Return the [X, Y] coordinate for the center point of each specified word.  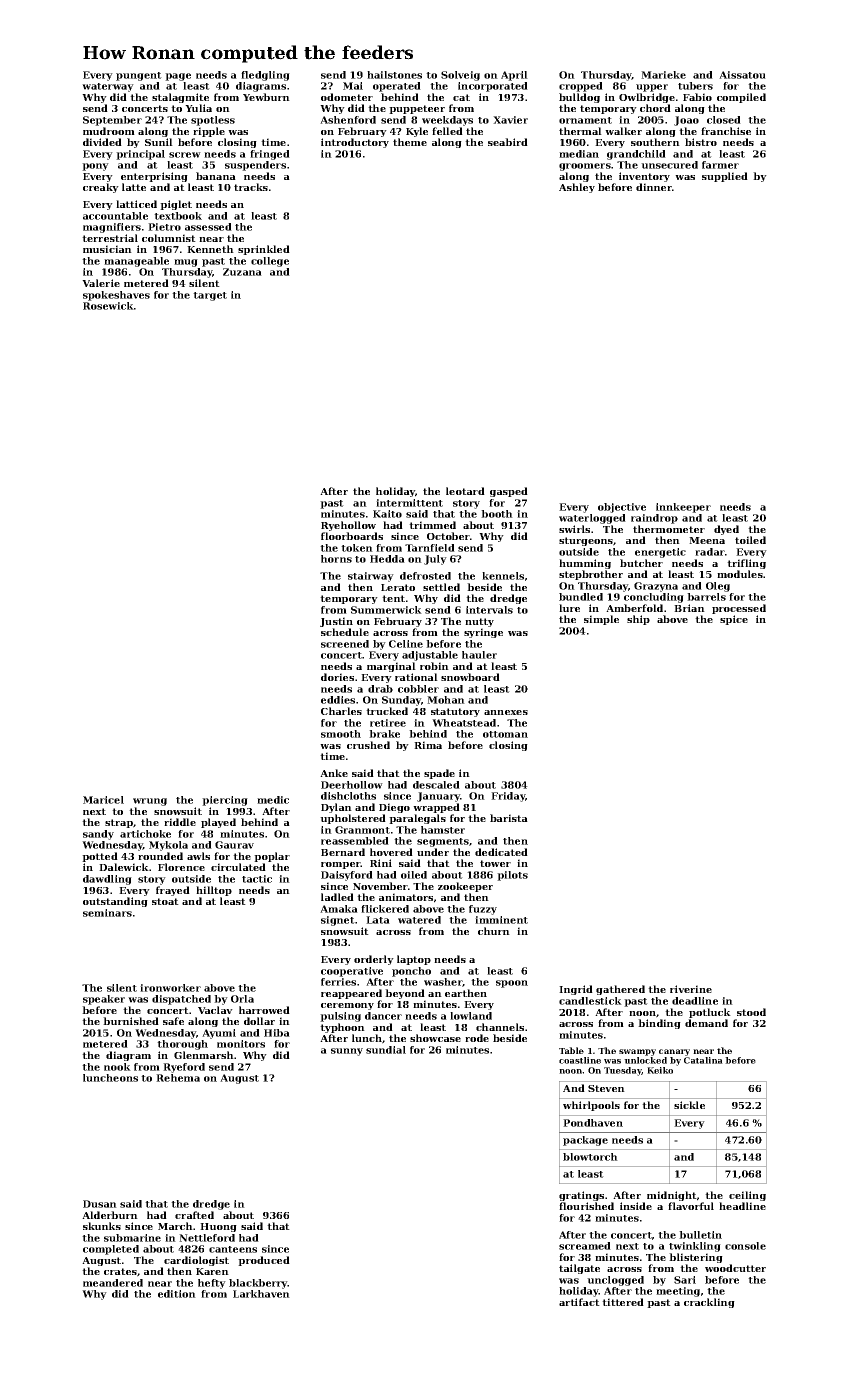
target [210, 296]
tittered [623, 1302]
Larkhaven [261, 1294]
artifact [579, 1302]
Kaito [387, 514]
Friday [508, 797]
